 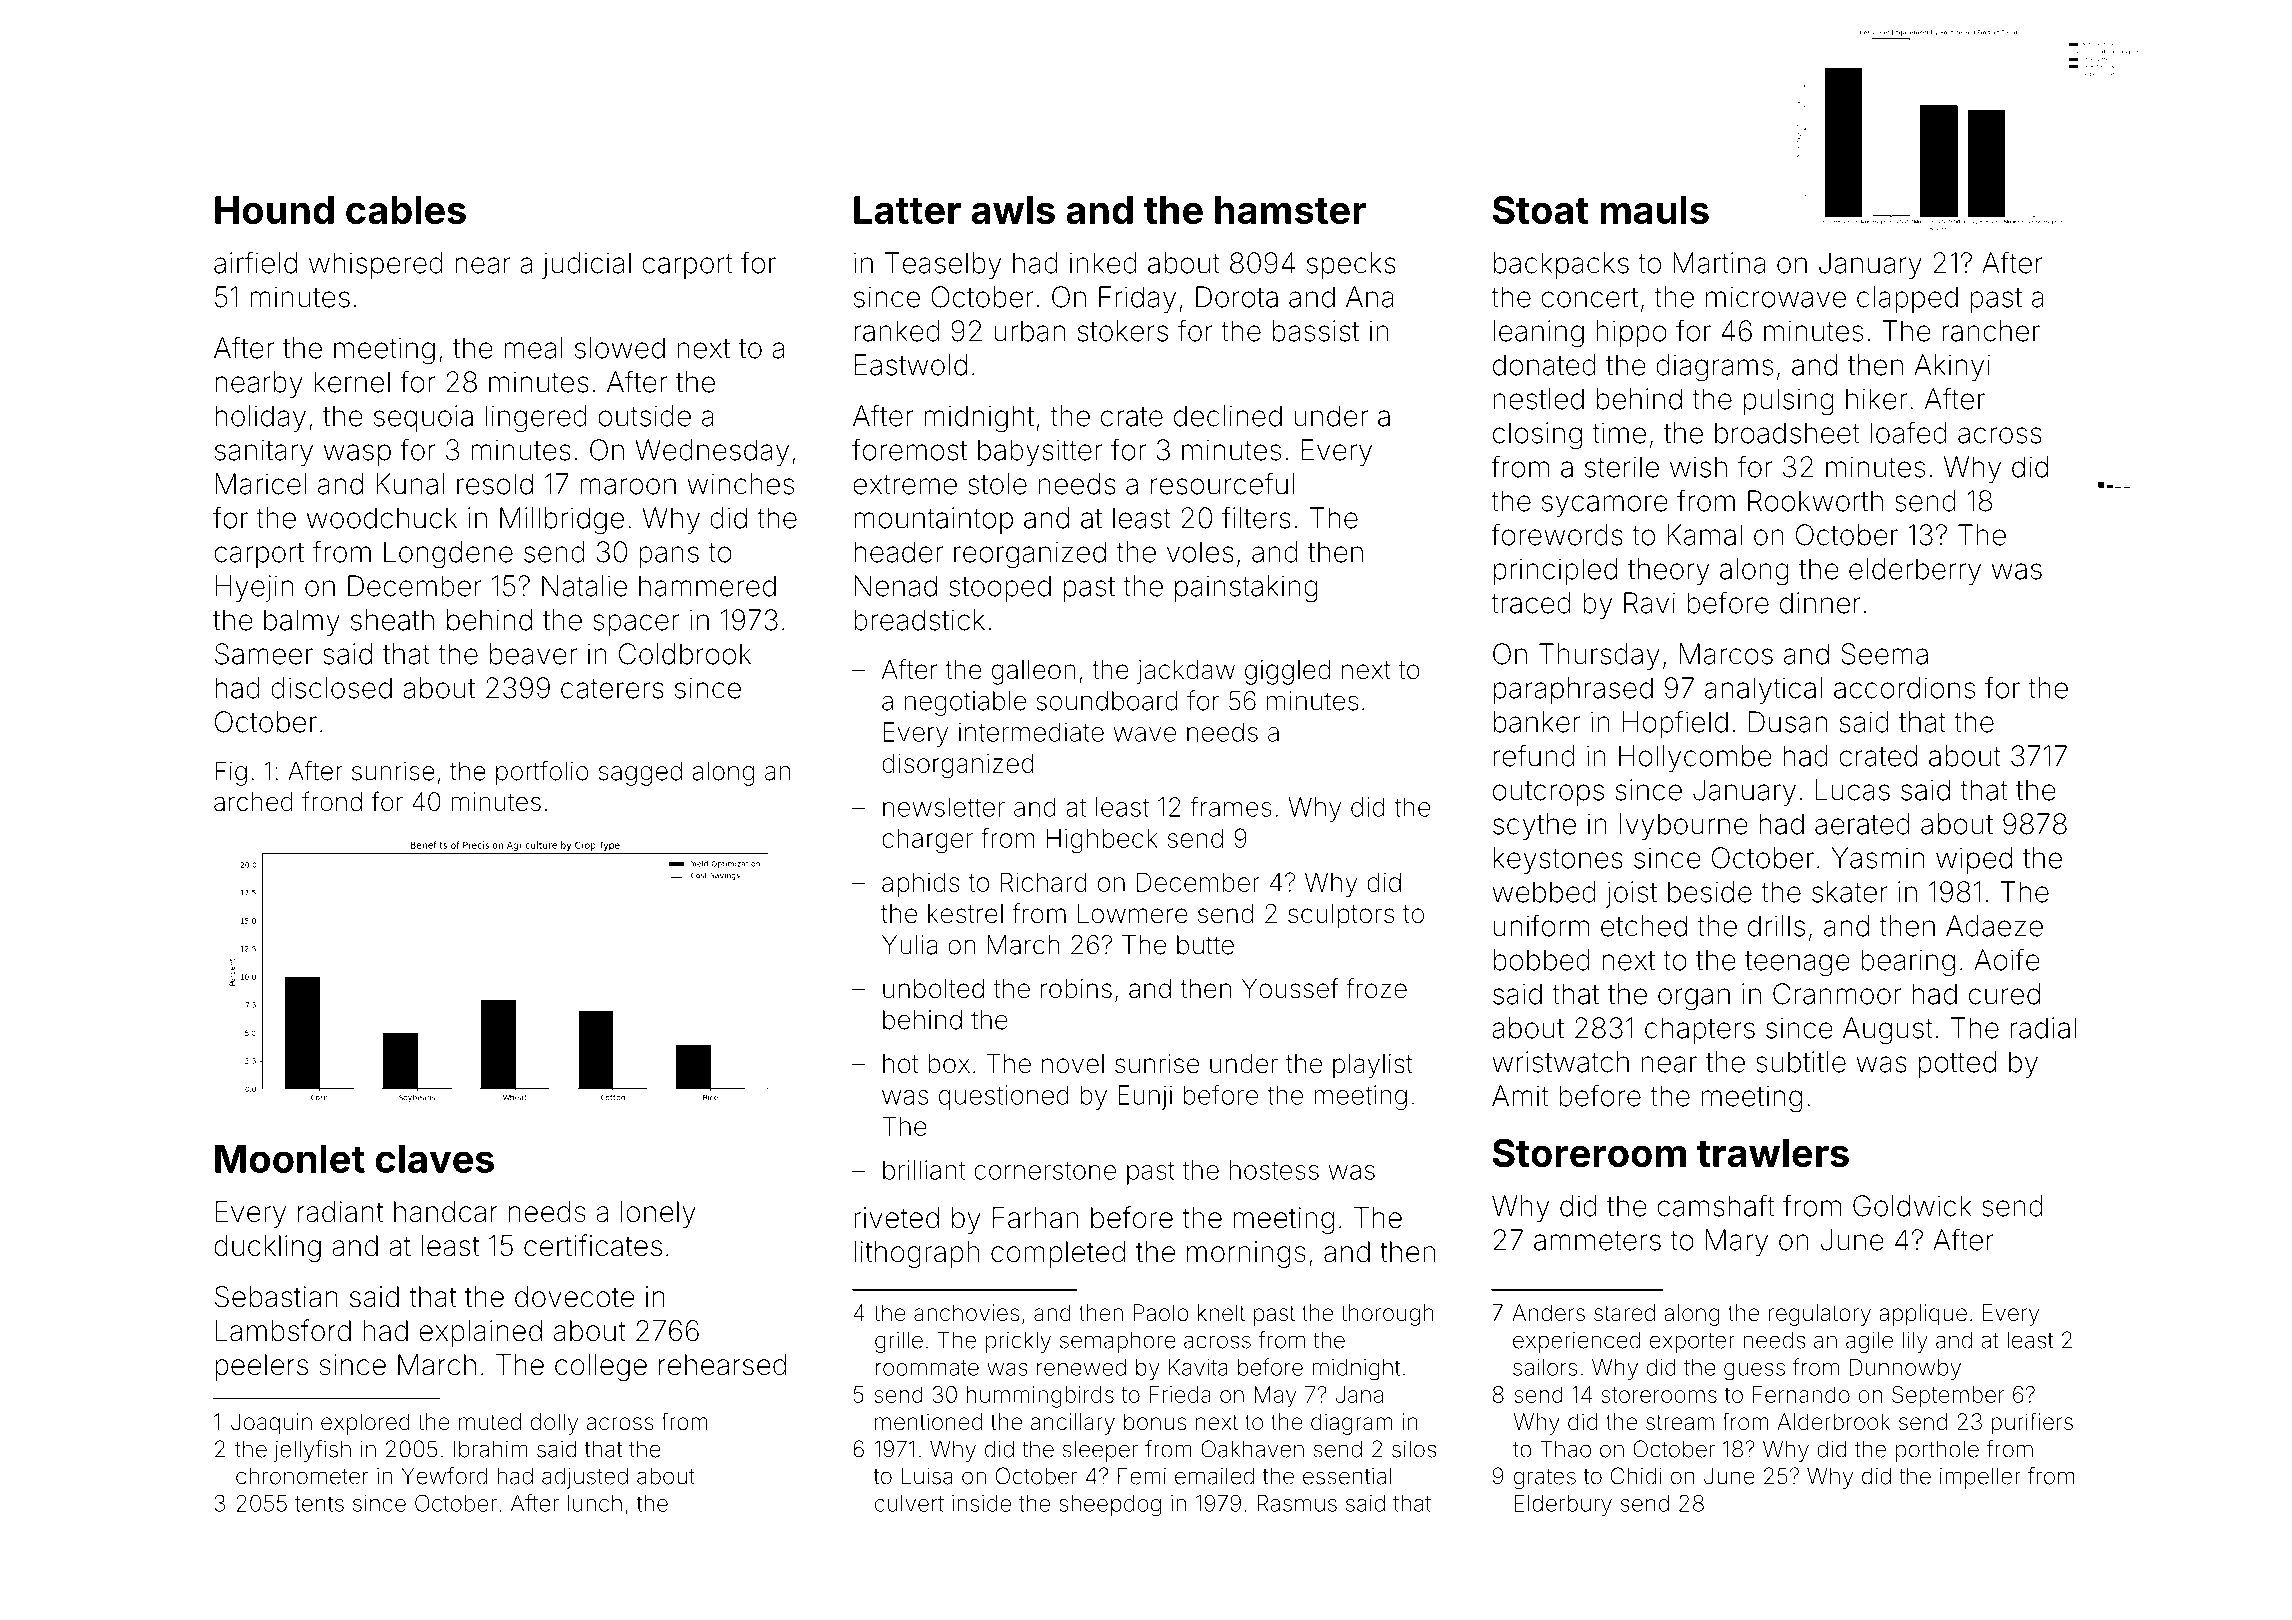 I want to click on Moonlet, so click(x=290, y=1159).
